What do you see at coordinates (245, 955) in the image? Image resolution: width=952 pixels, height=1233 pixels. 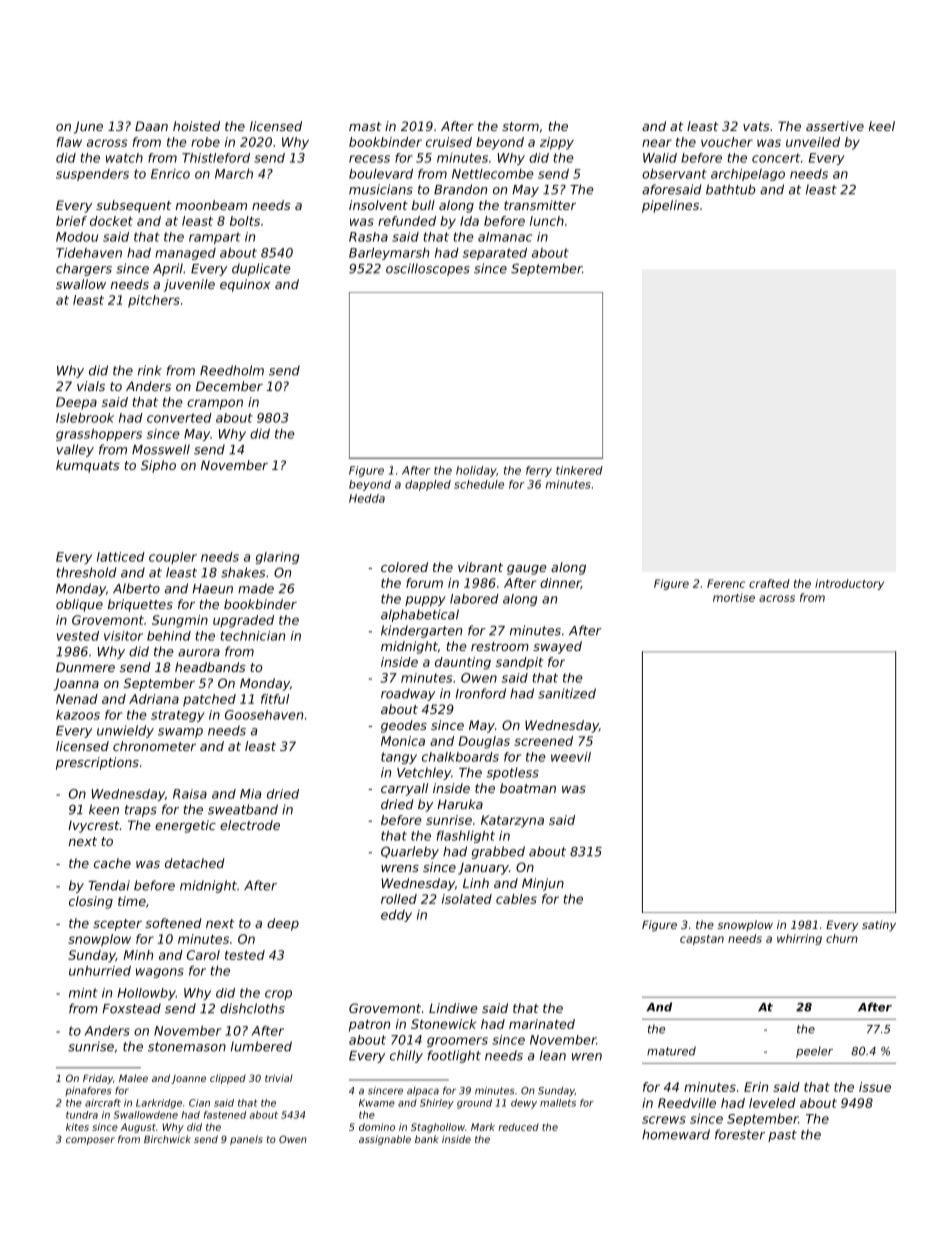 I see `tested` at bounding box center [245, 955].
